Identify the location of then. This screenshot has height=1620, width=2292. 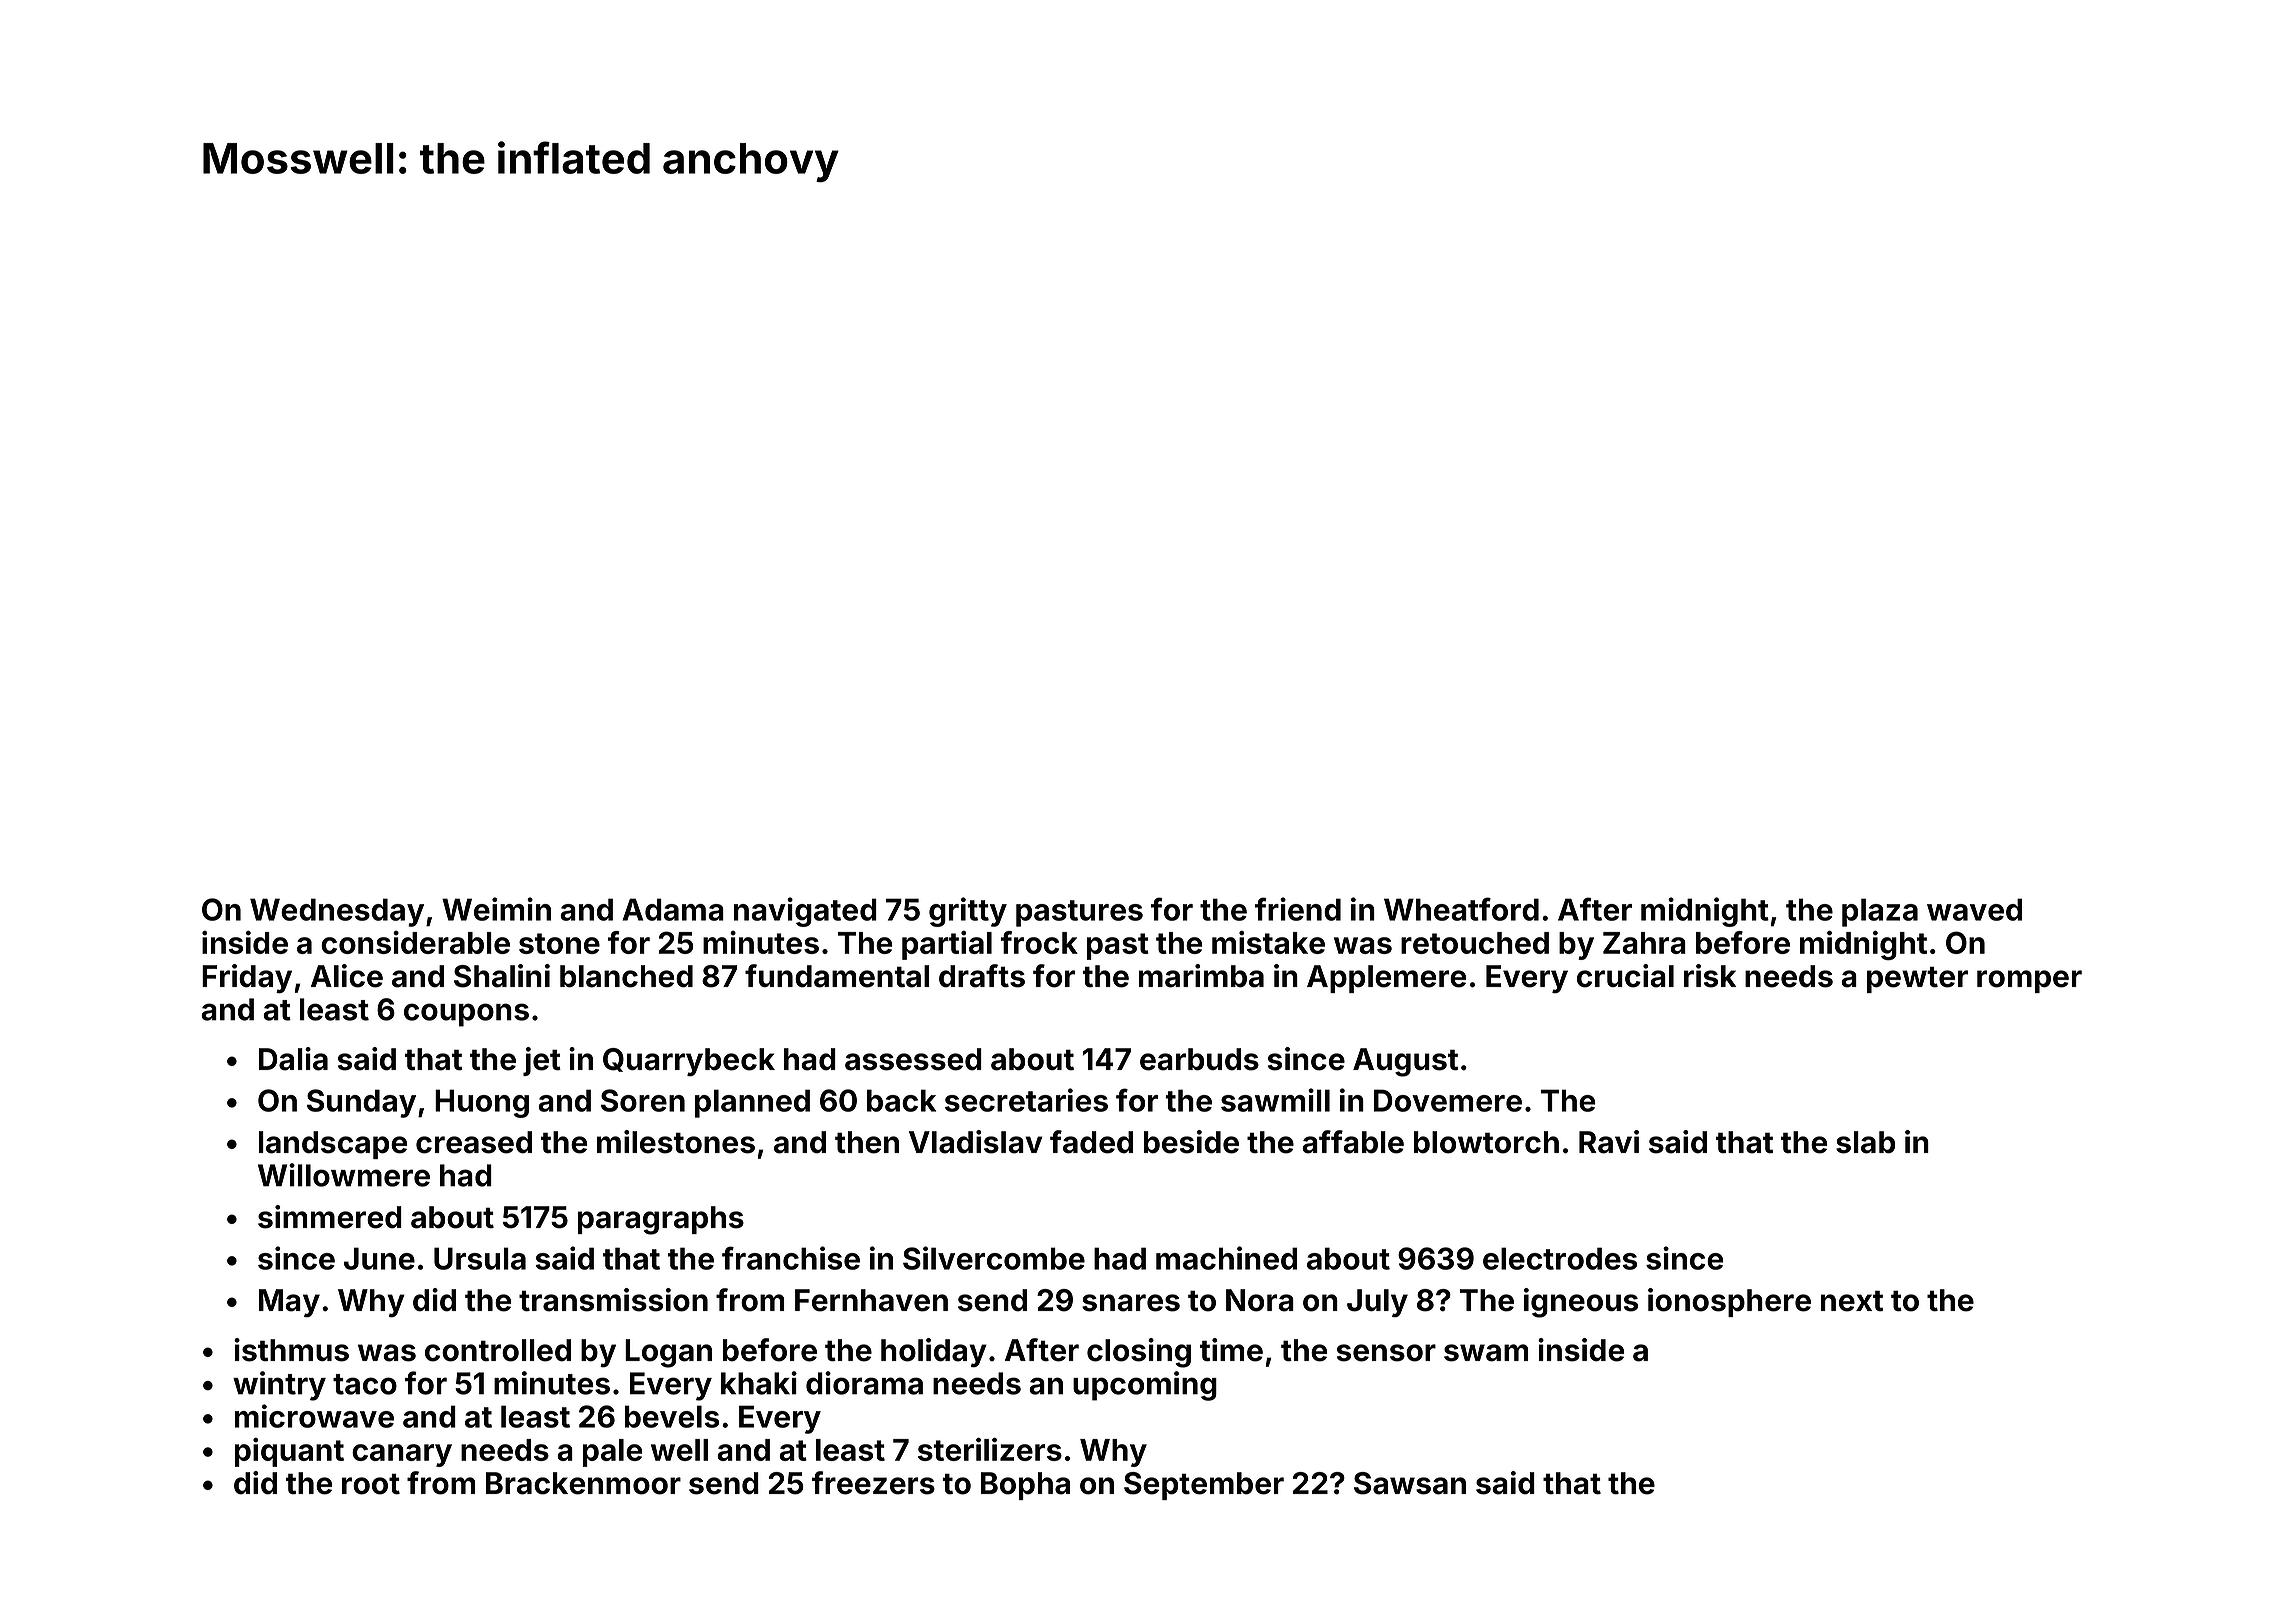
(867, 1142).
